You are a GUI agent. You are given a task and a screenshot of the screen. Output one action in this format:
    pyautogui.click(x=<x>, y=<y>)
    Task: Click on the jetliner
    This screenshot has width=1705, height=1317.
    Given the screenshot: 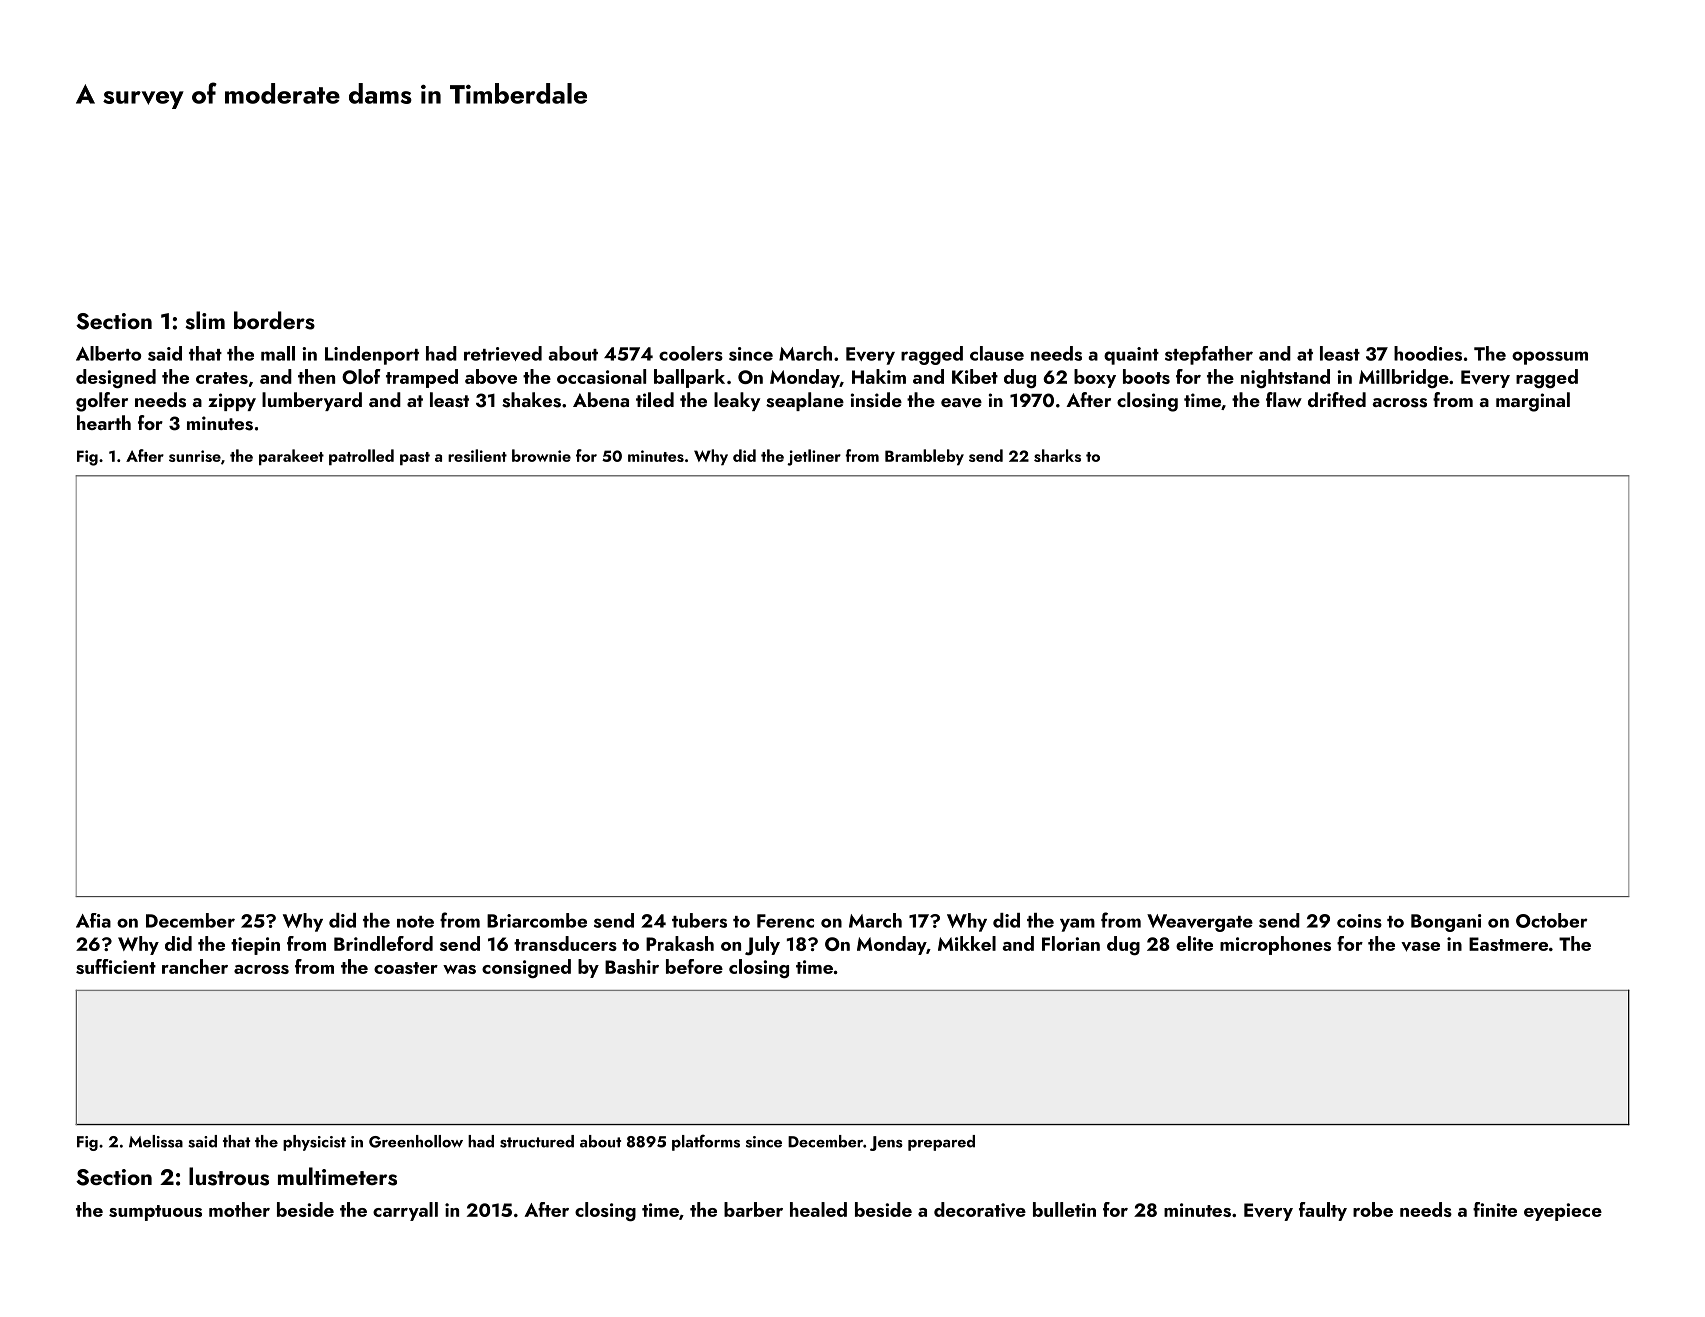 What is the action you would take?
    pyautogui.click(x=814, y=457)
